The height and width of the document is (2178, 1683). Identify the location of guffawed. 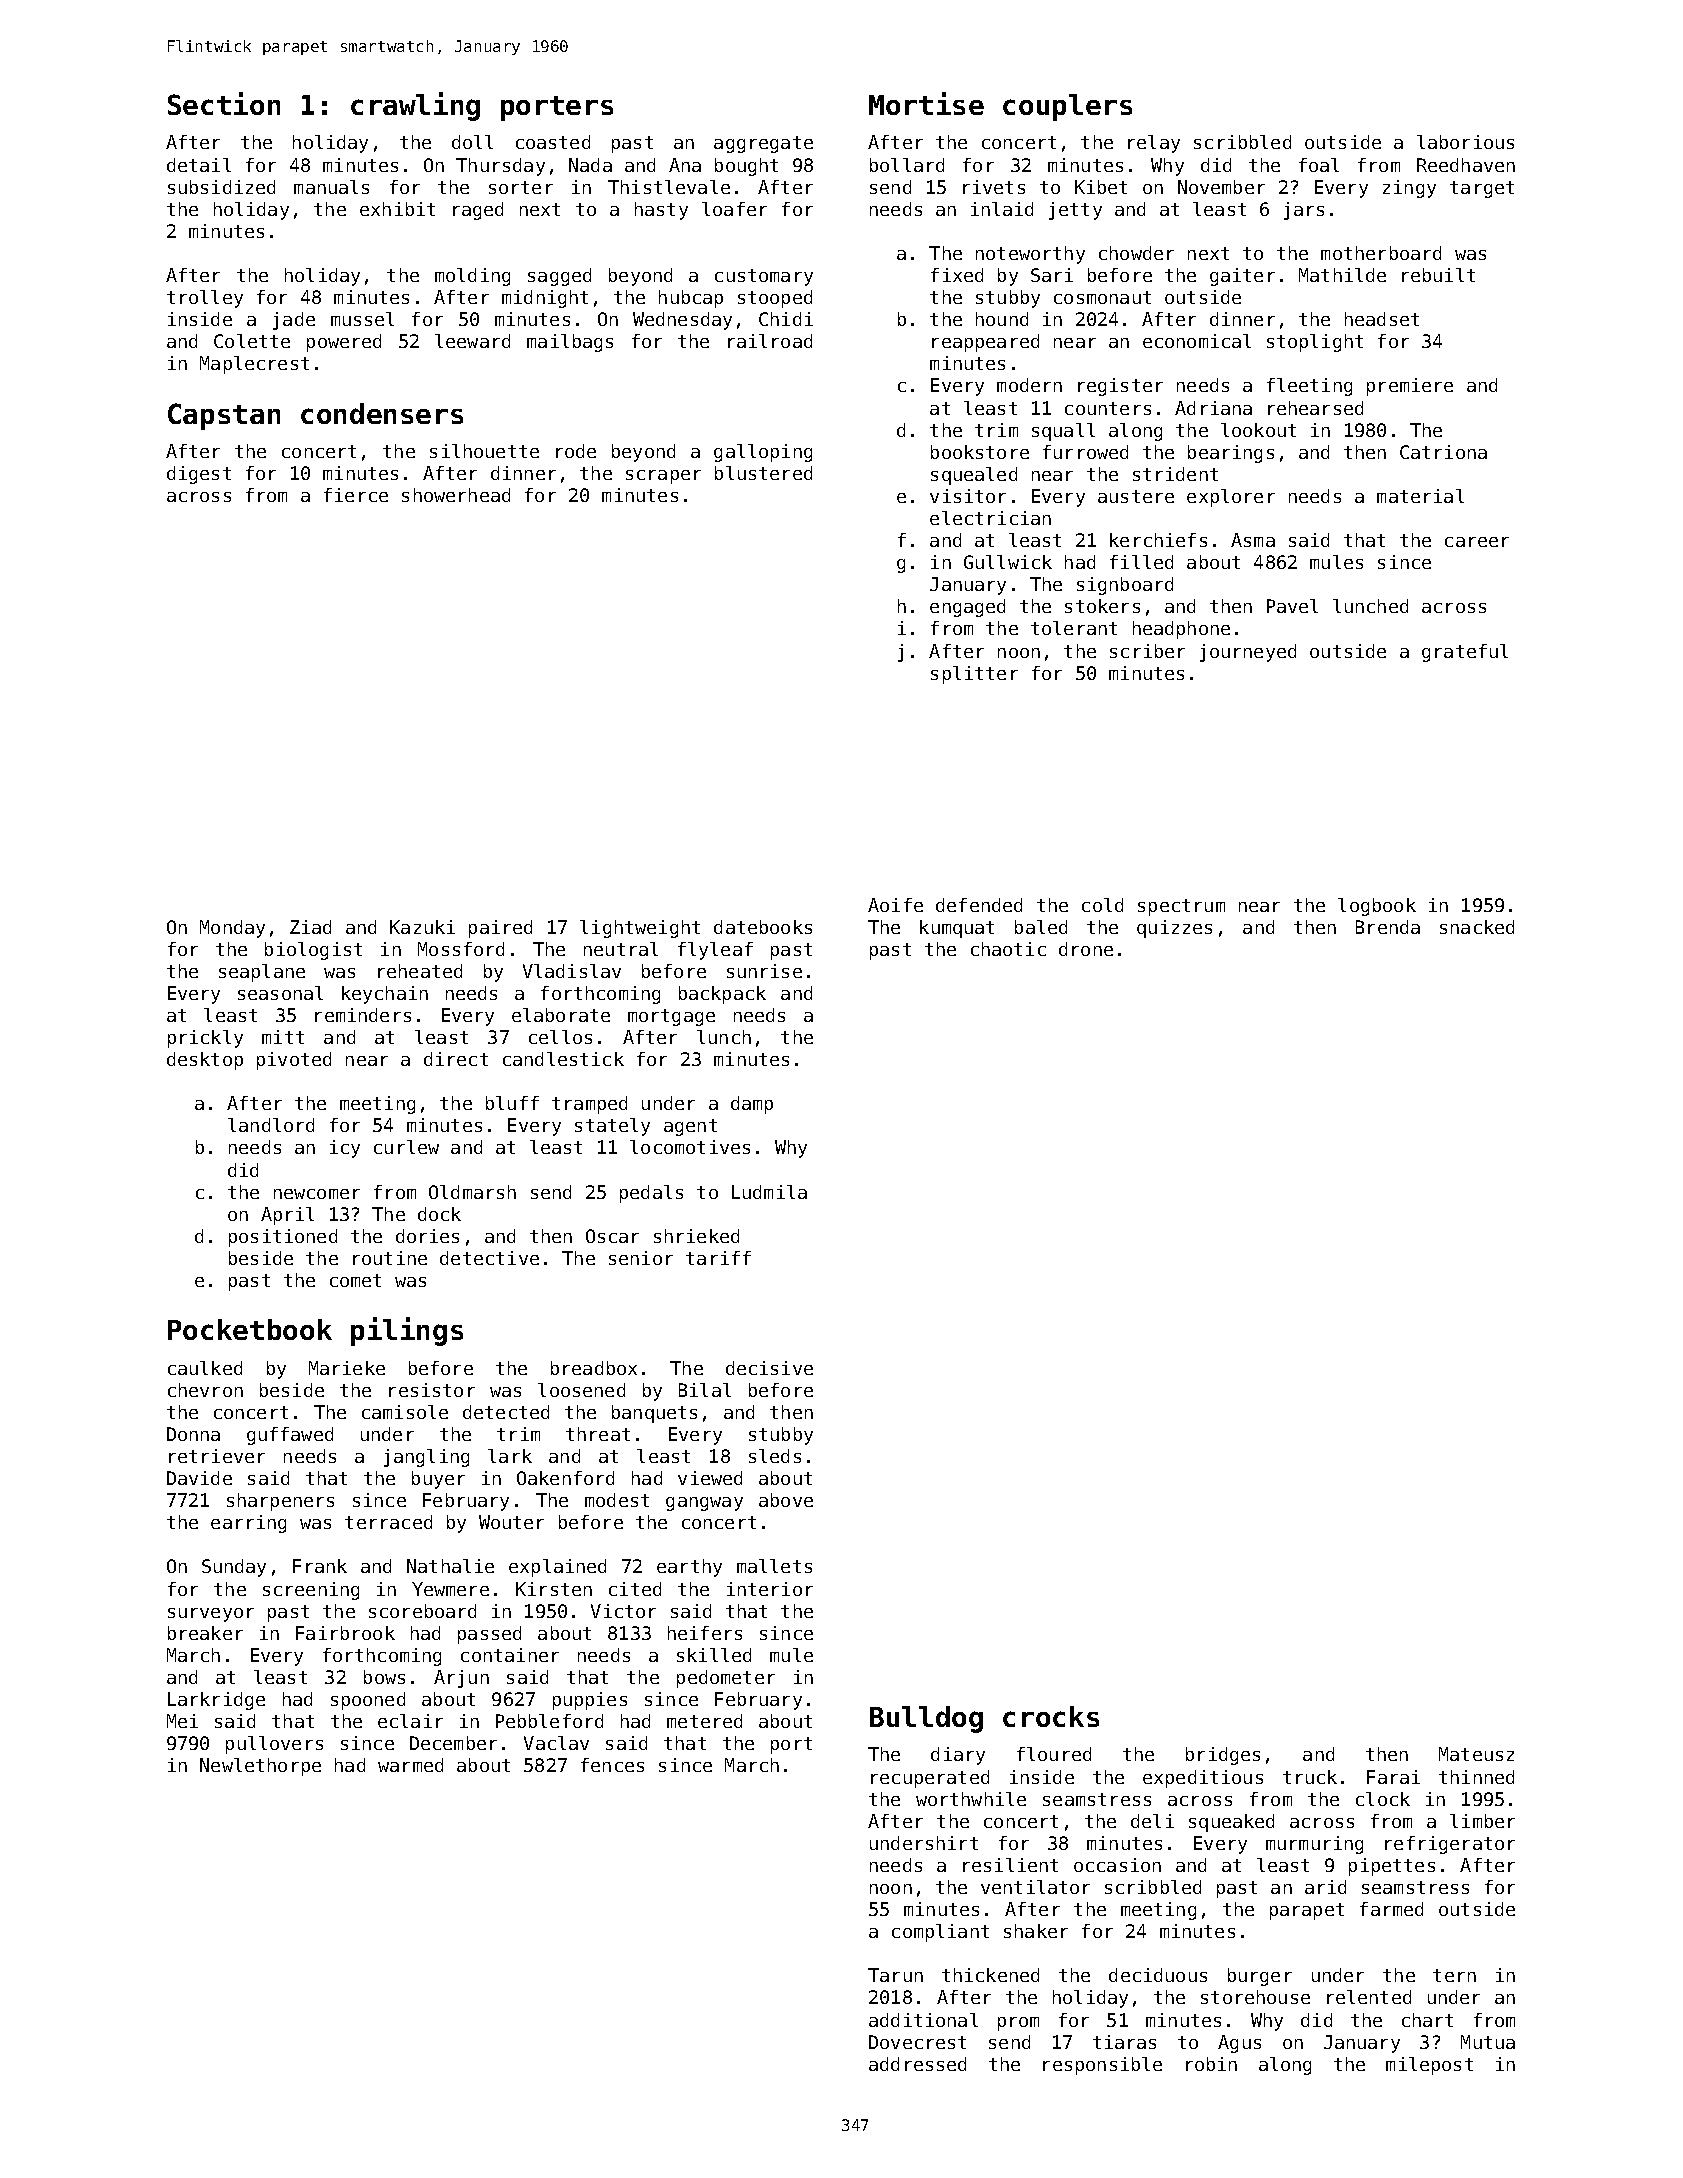
(290, 1436).
